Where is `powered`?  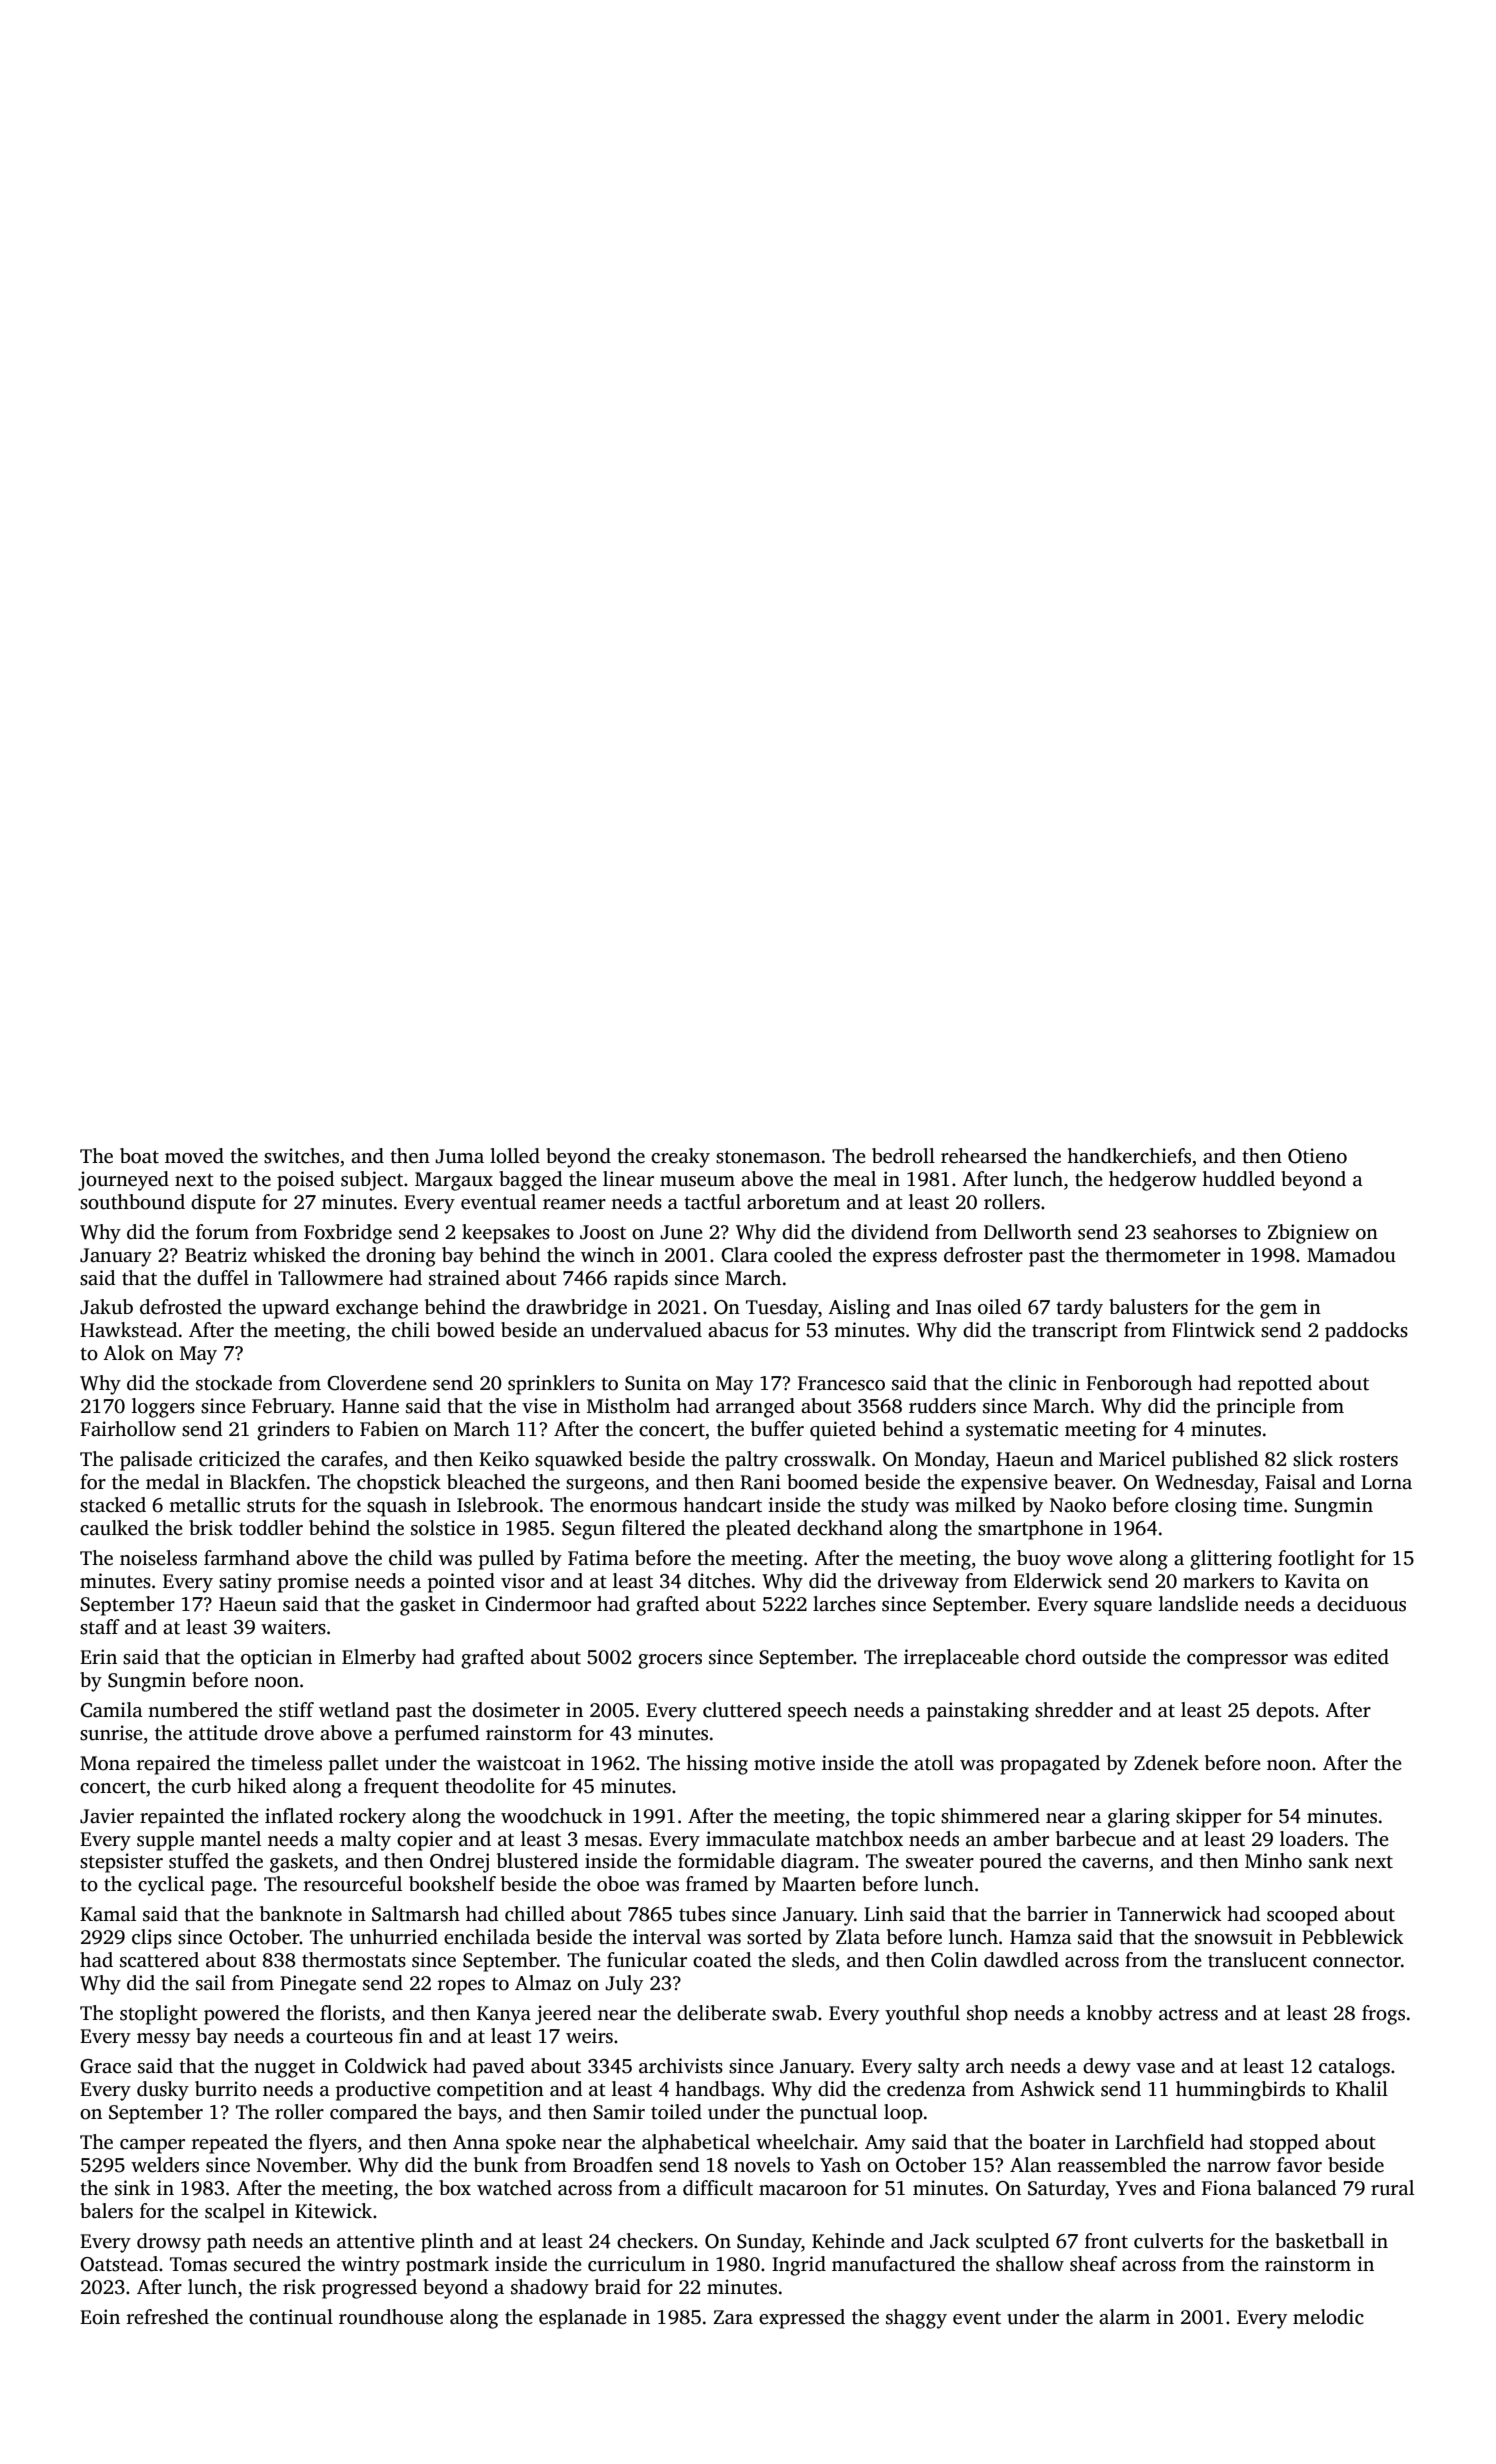 powered is located at coordinates (242, 2015).
